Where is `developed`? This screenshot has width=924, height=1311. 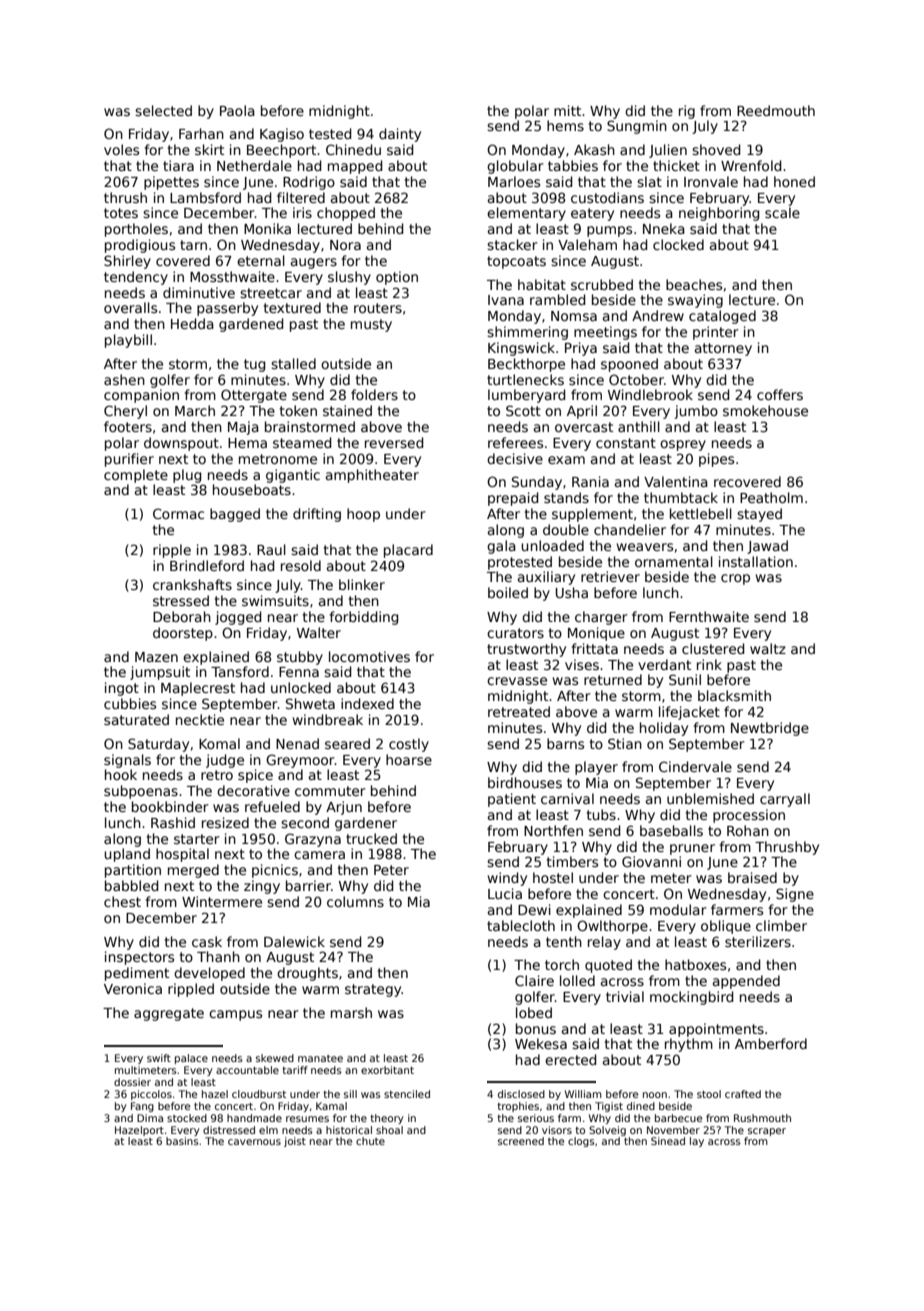 developed is located at coordinates (209, 974).
